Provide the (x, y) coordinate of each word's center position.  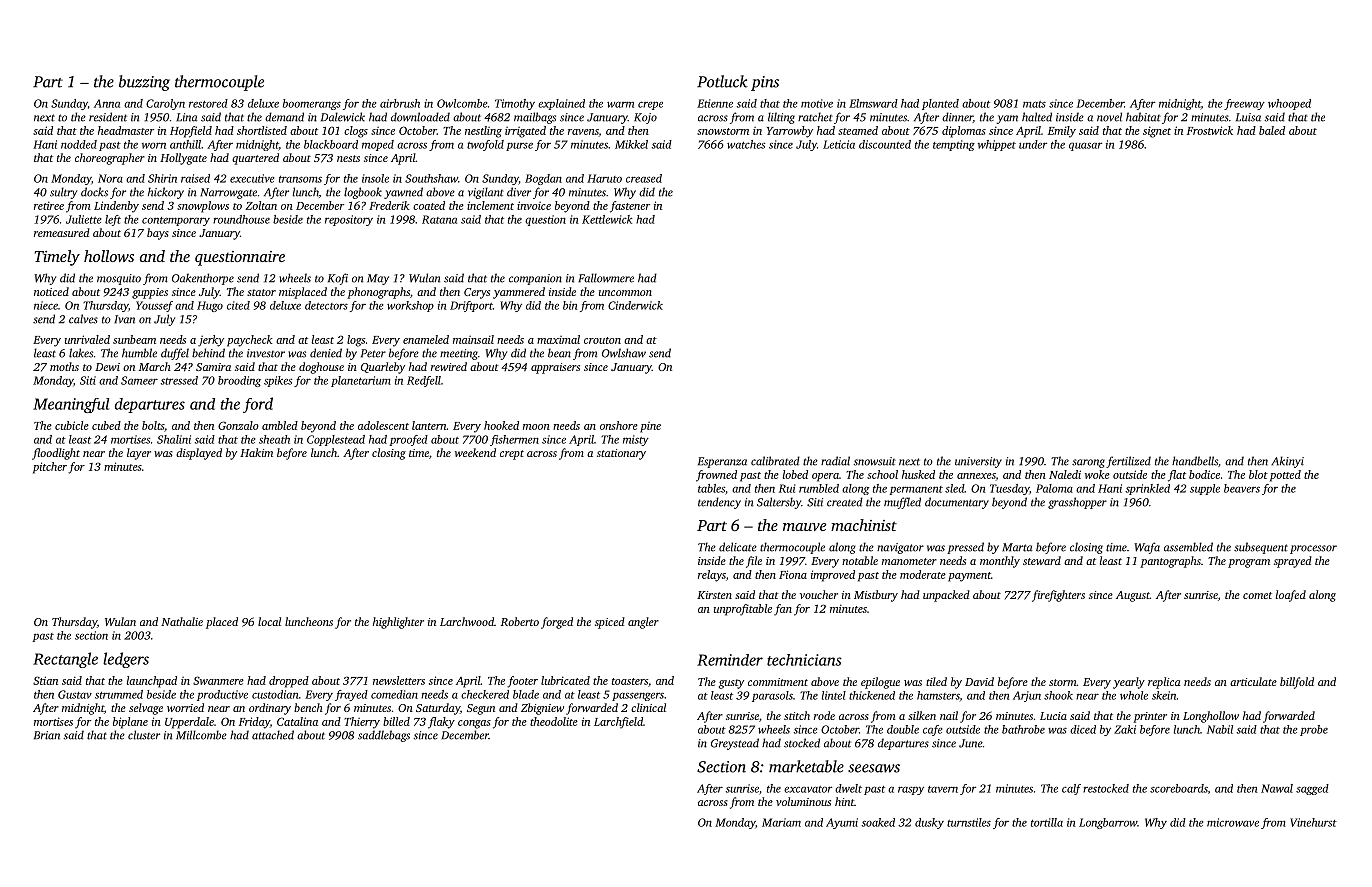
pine (650, 427)
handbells (1195, 461)
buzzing (144, 83)
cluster (144, 735)
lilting (781, 118)
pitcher (50, 468)
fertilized (1128, 462)
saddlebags (384, 736)
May (378, 279)
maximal (558, 339)
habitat (1143, 117)
